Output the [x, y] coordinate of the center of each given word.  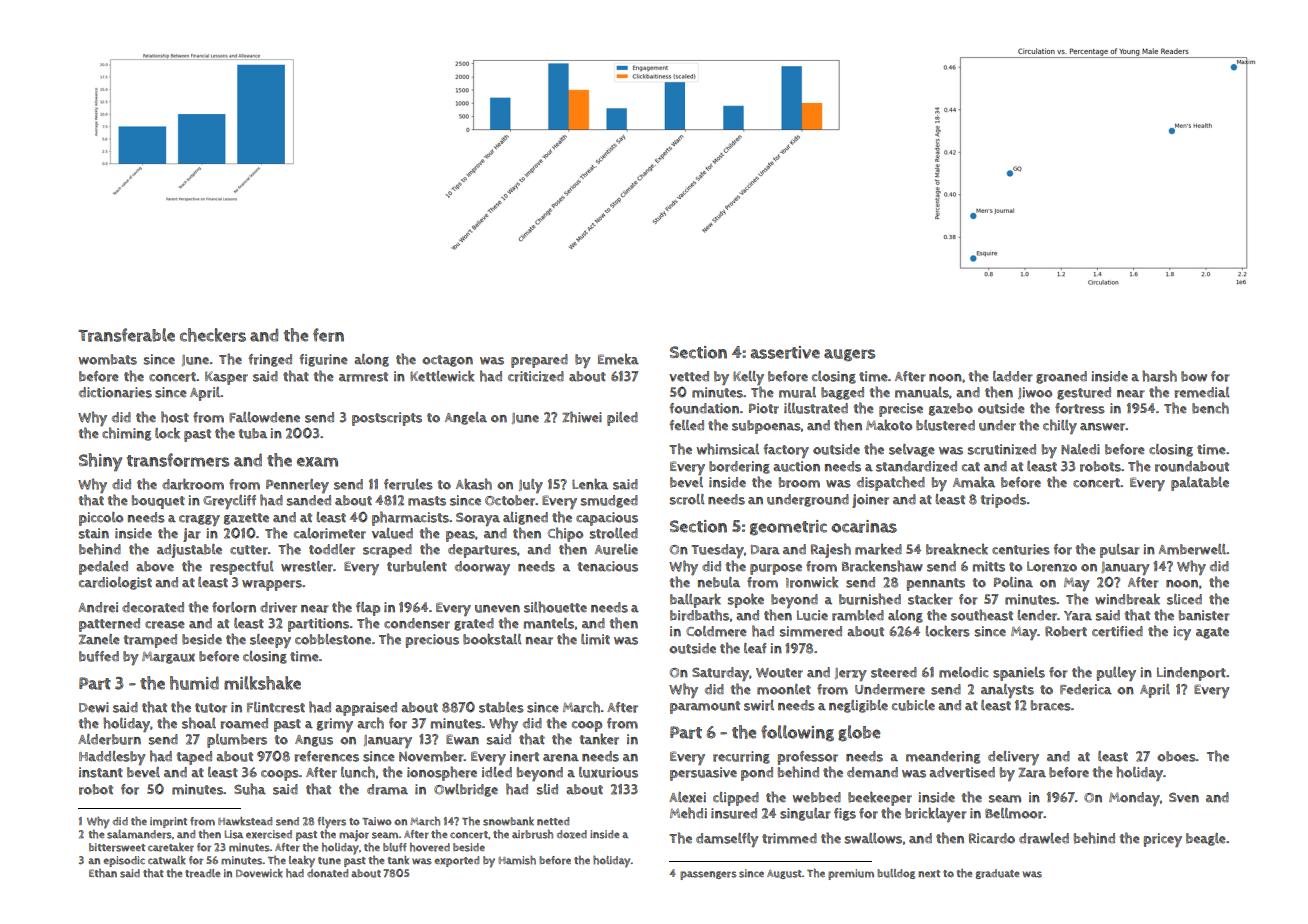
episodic [124, 861]
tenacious [607, 566]
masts [427, 501]
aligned [525, 518]
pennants [936, 584]
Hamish [517, 860]
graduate [997, 874]
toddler [332, 549]
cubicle [913, 705]
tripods [1003, 501]
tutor [211, 708]
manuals [922, 392]
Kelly [748, 378]
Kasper [226, 378]
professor [808, 758]
